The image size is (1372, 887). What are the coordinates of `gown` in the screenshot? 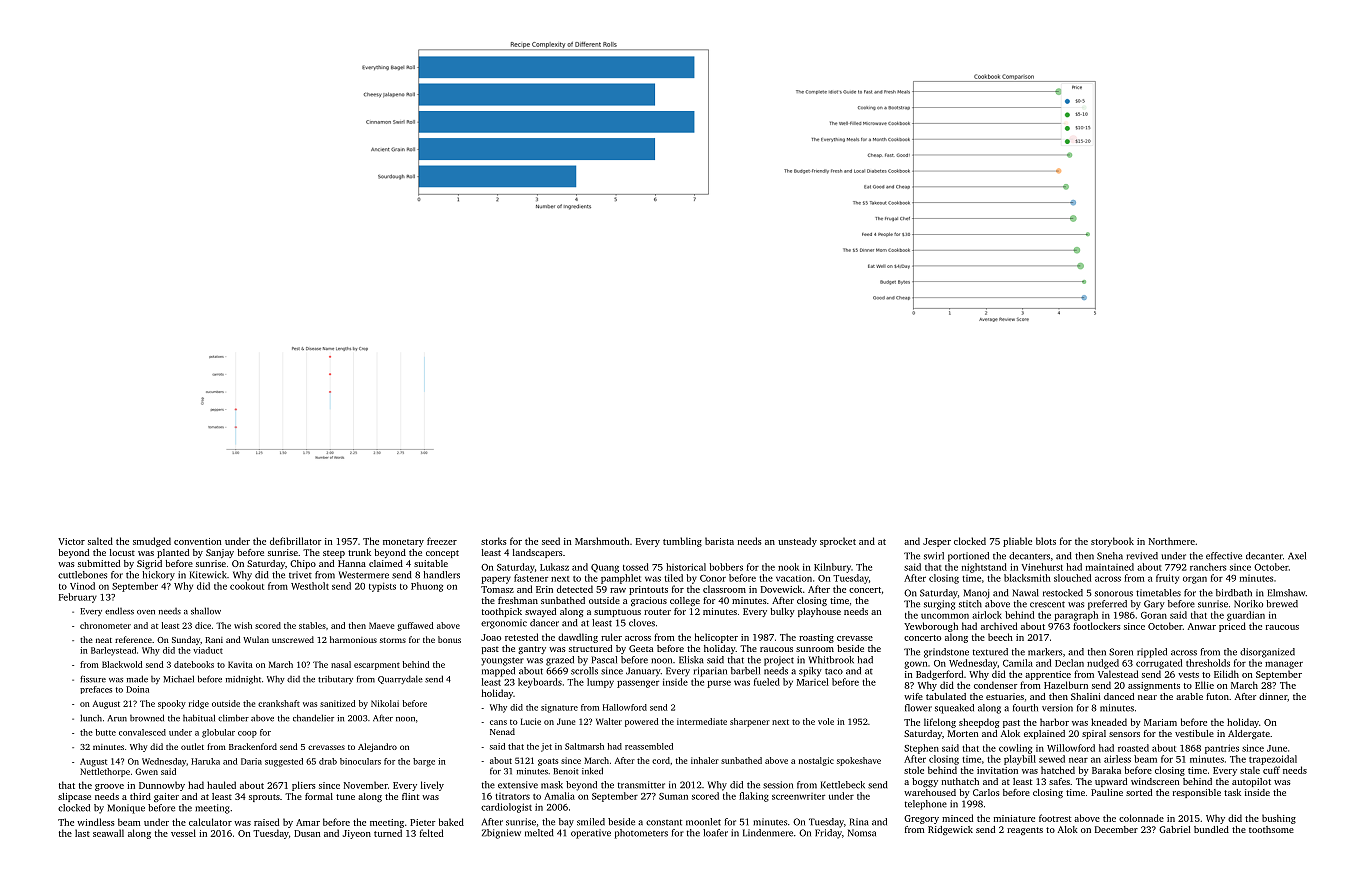 It's located at (915, 665).
